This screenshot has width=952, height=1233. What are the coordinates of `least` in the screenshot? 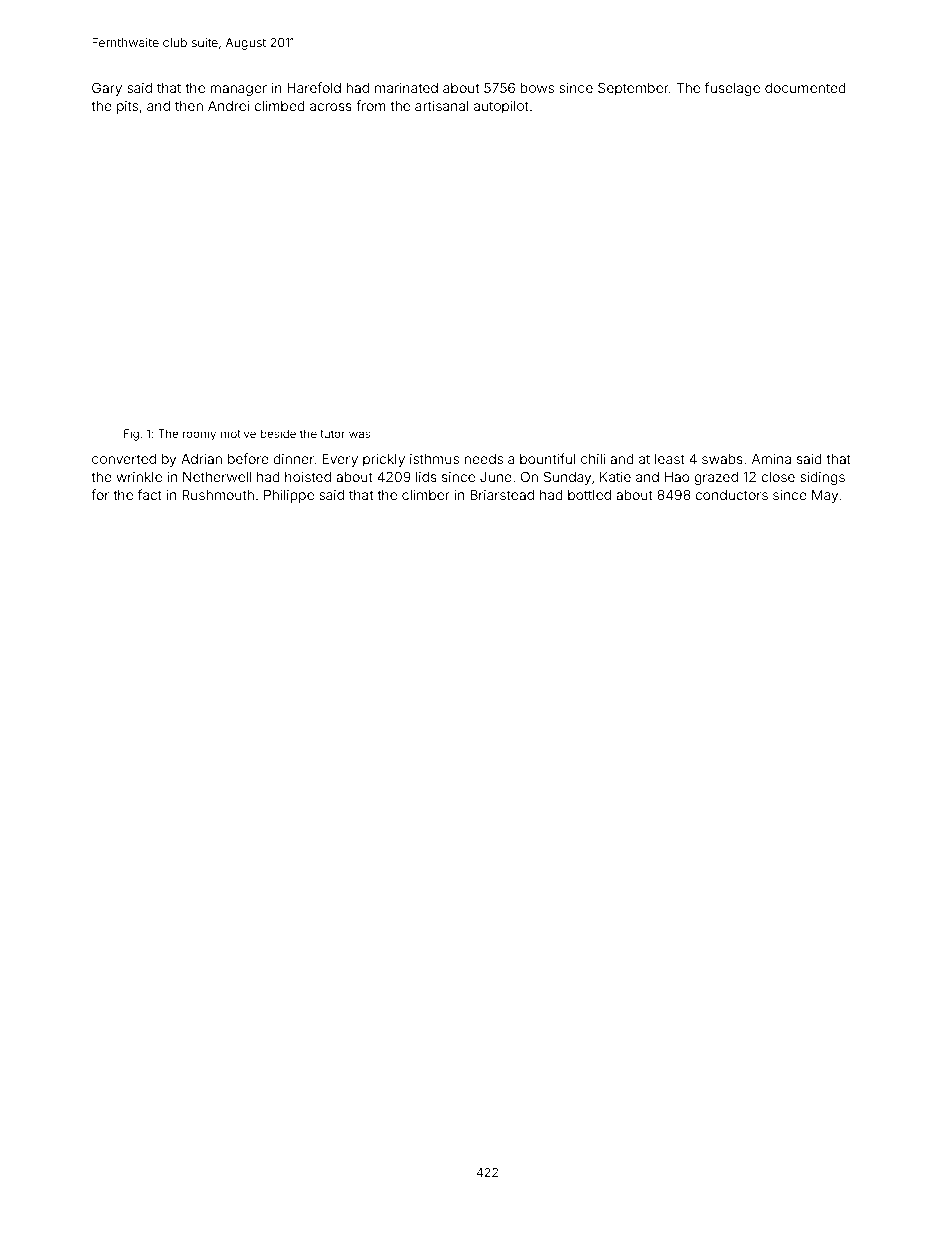 It's located at (670, 459).
